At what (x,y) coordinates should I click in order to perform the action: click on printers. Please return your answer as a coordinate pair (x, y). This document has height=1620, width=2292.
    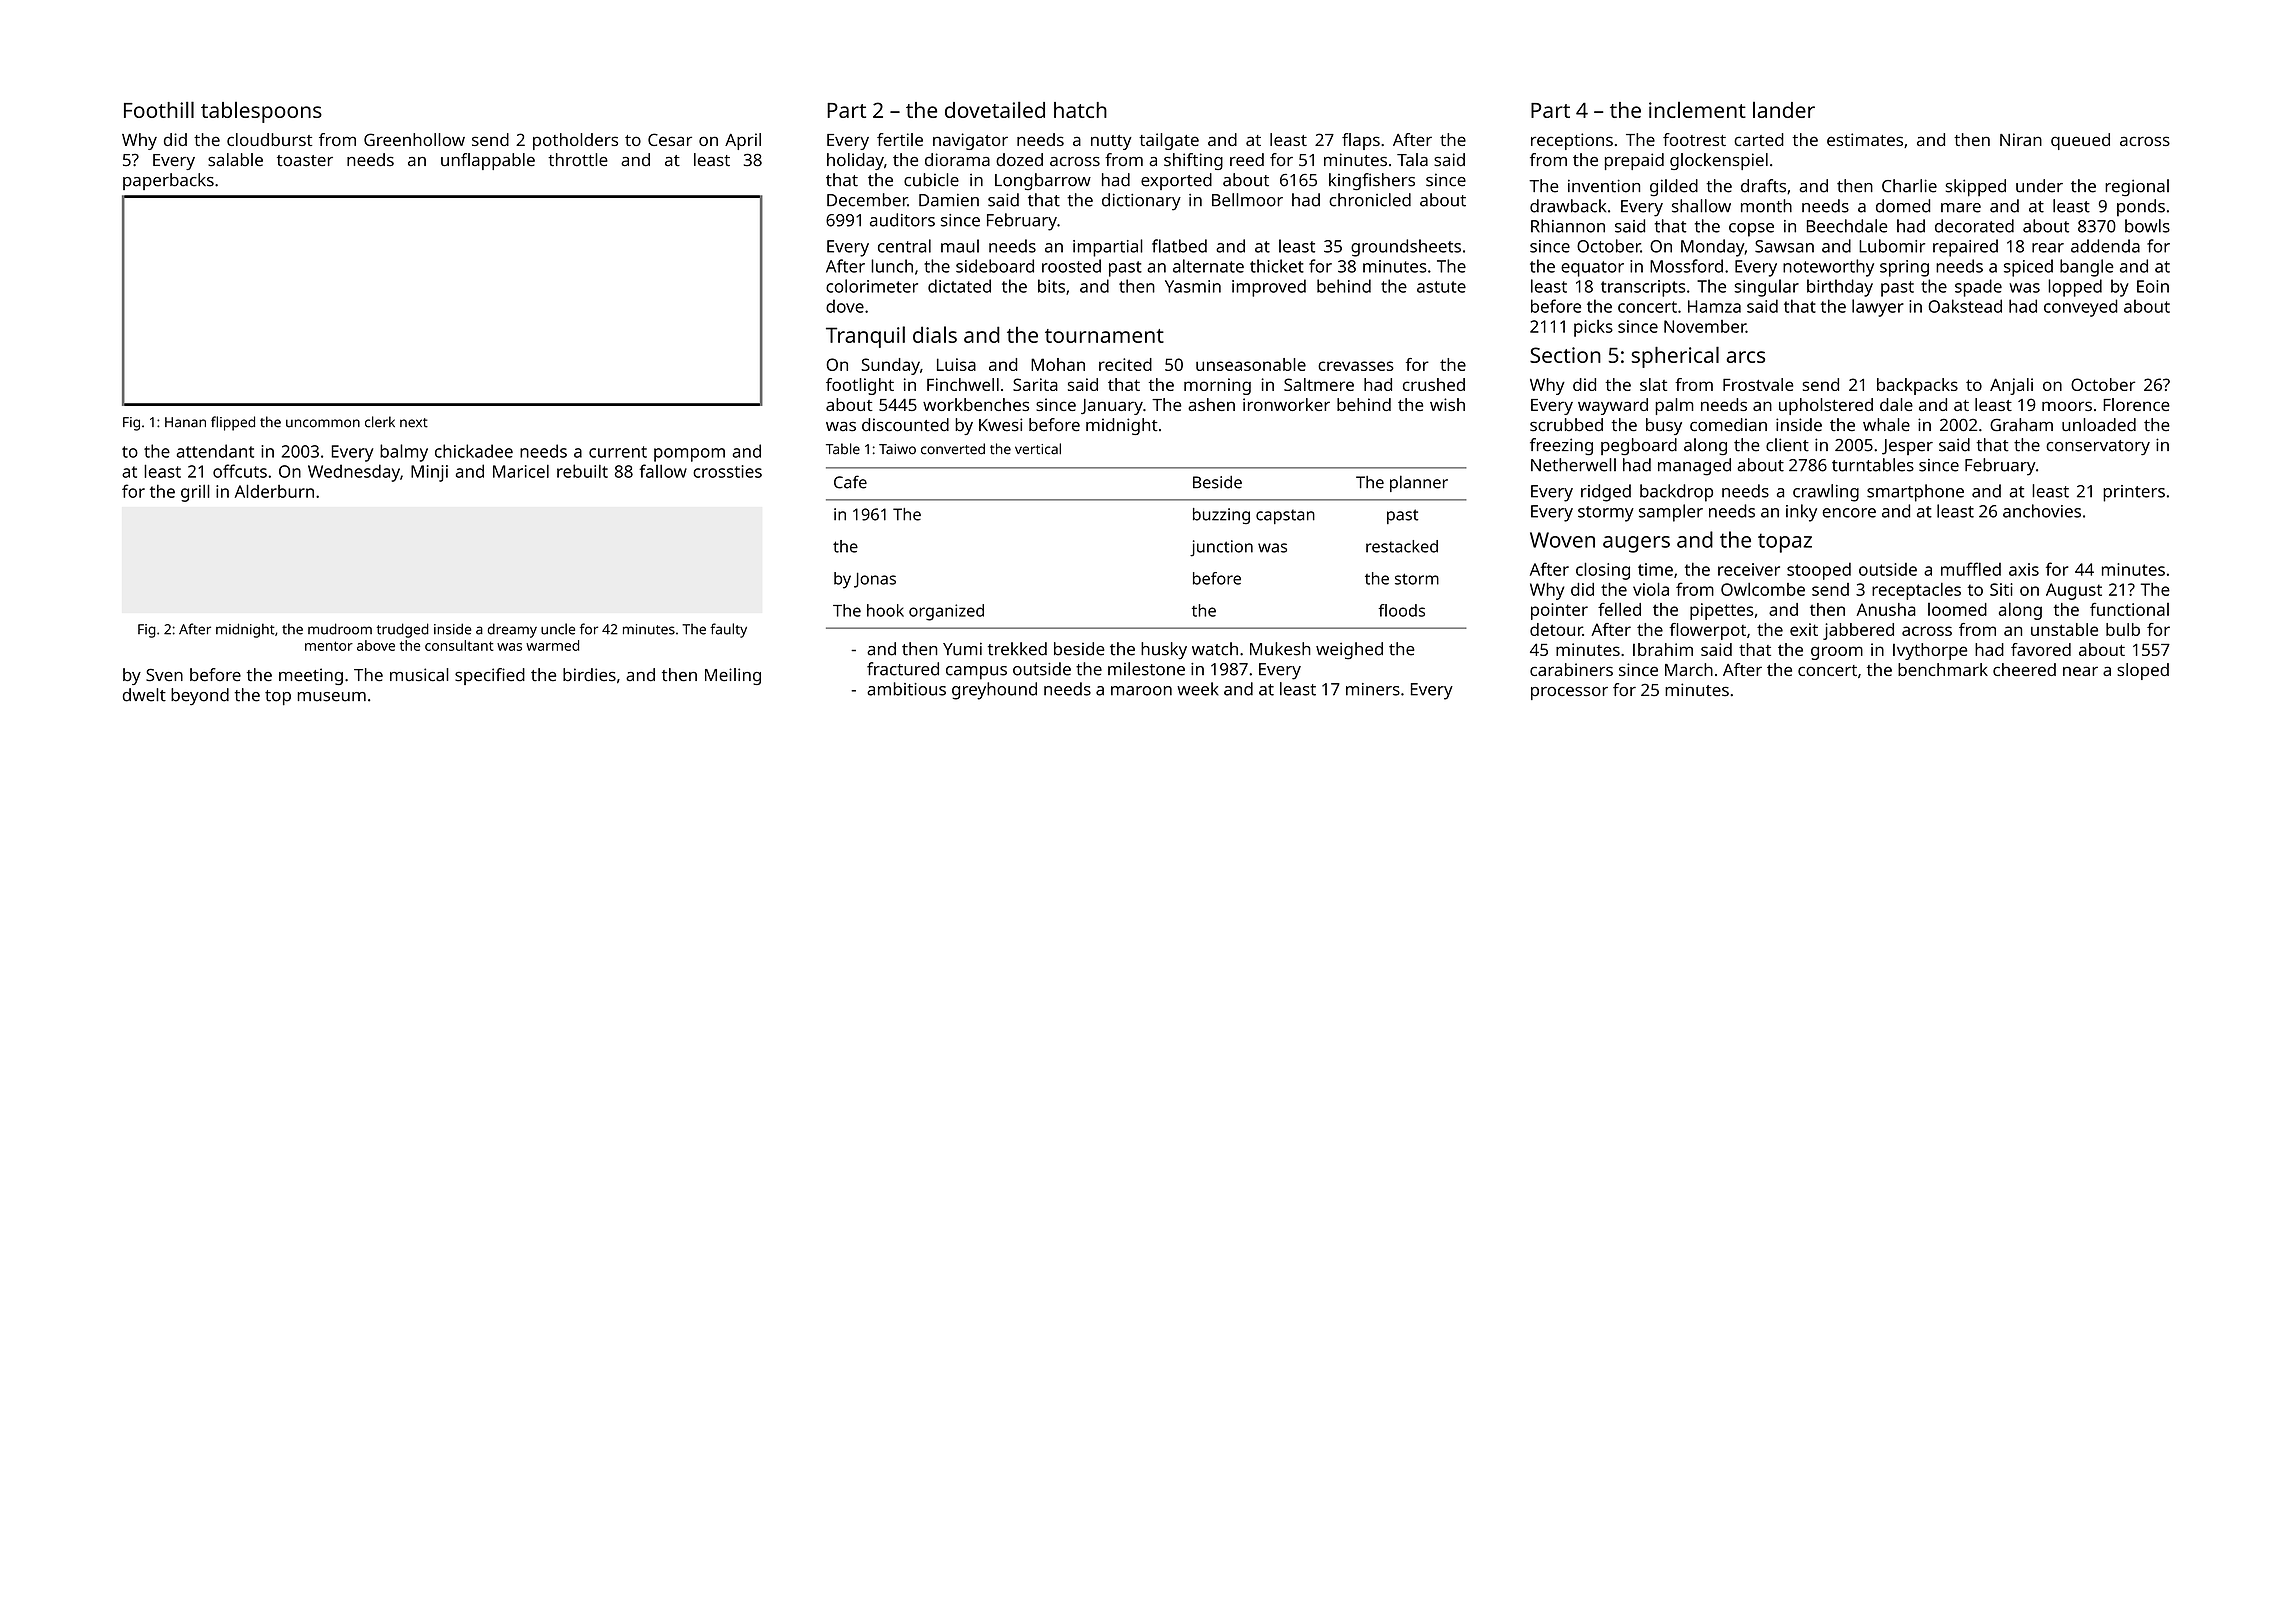
    Looking at the image, I should click on (2134, 493).
